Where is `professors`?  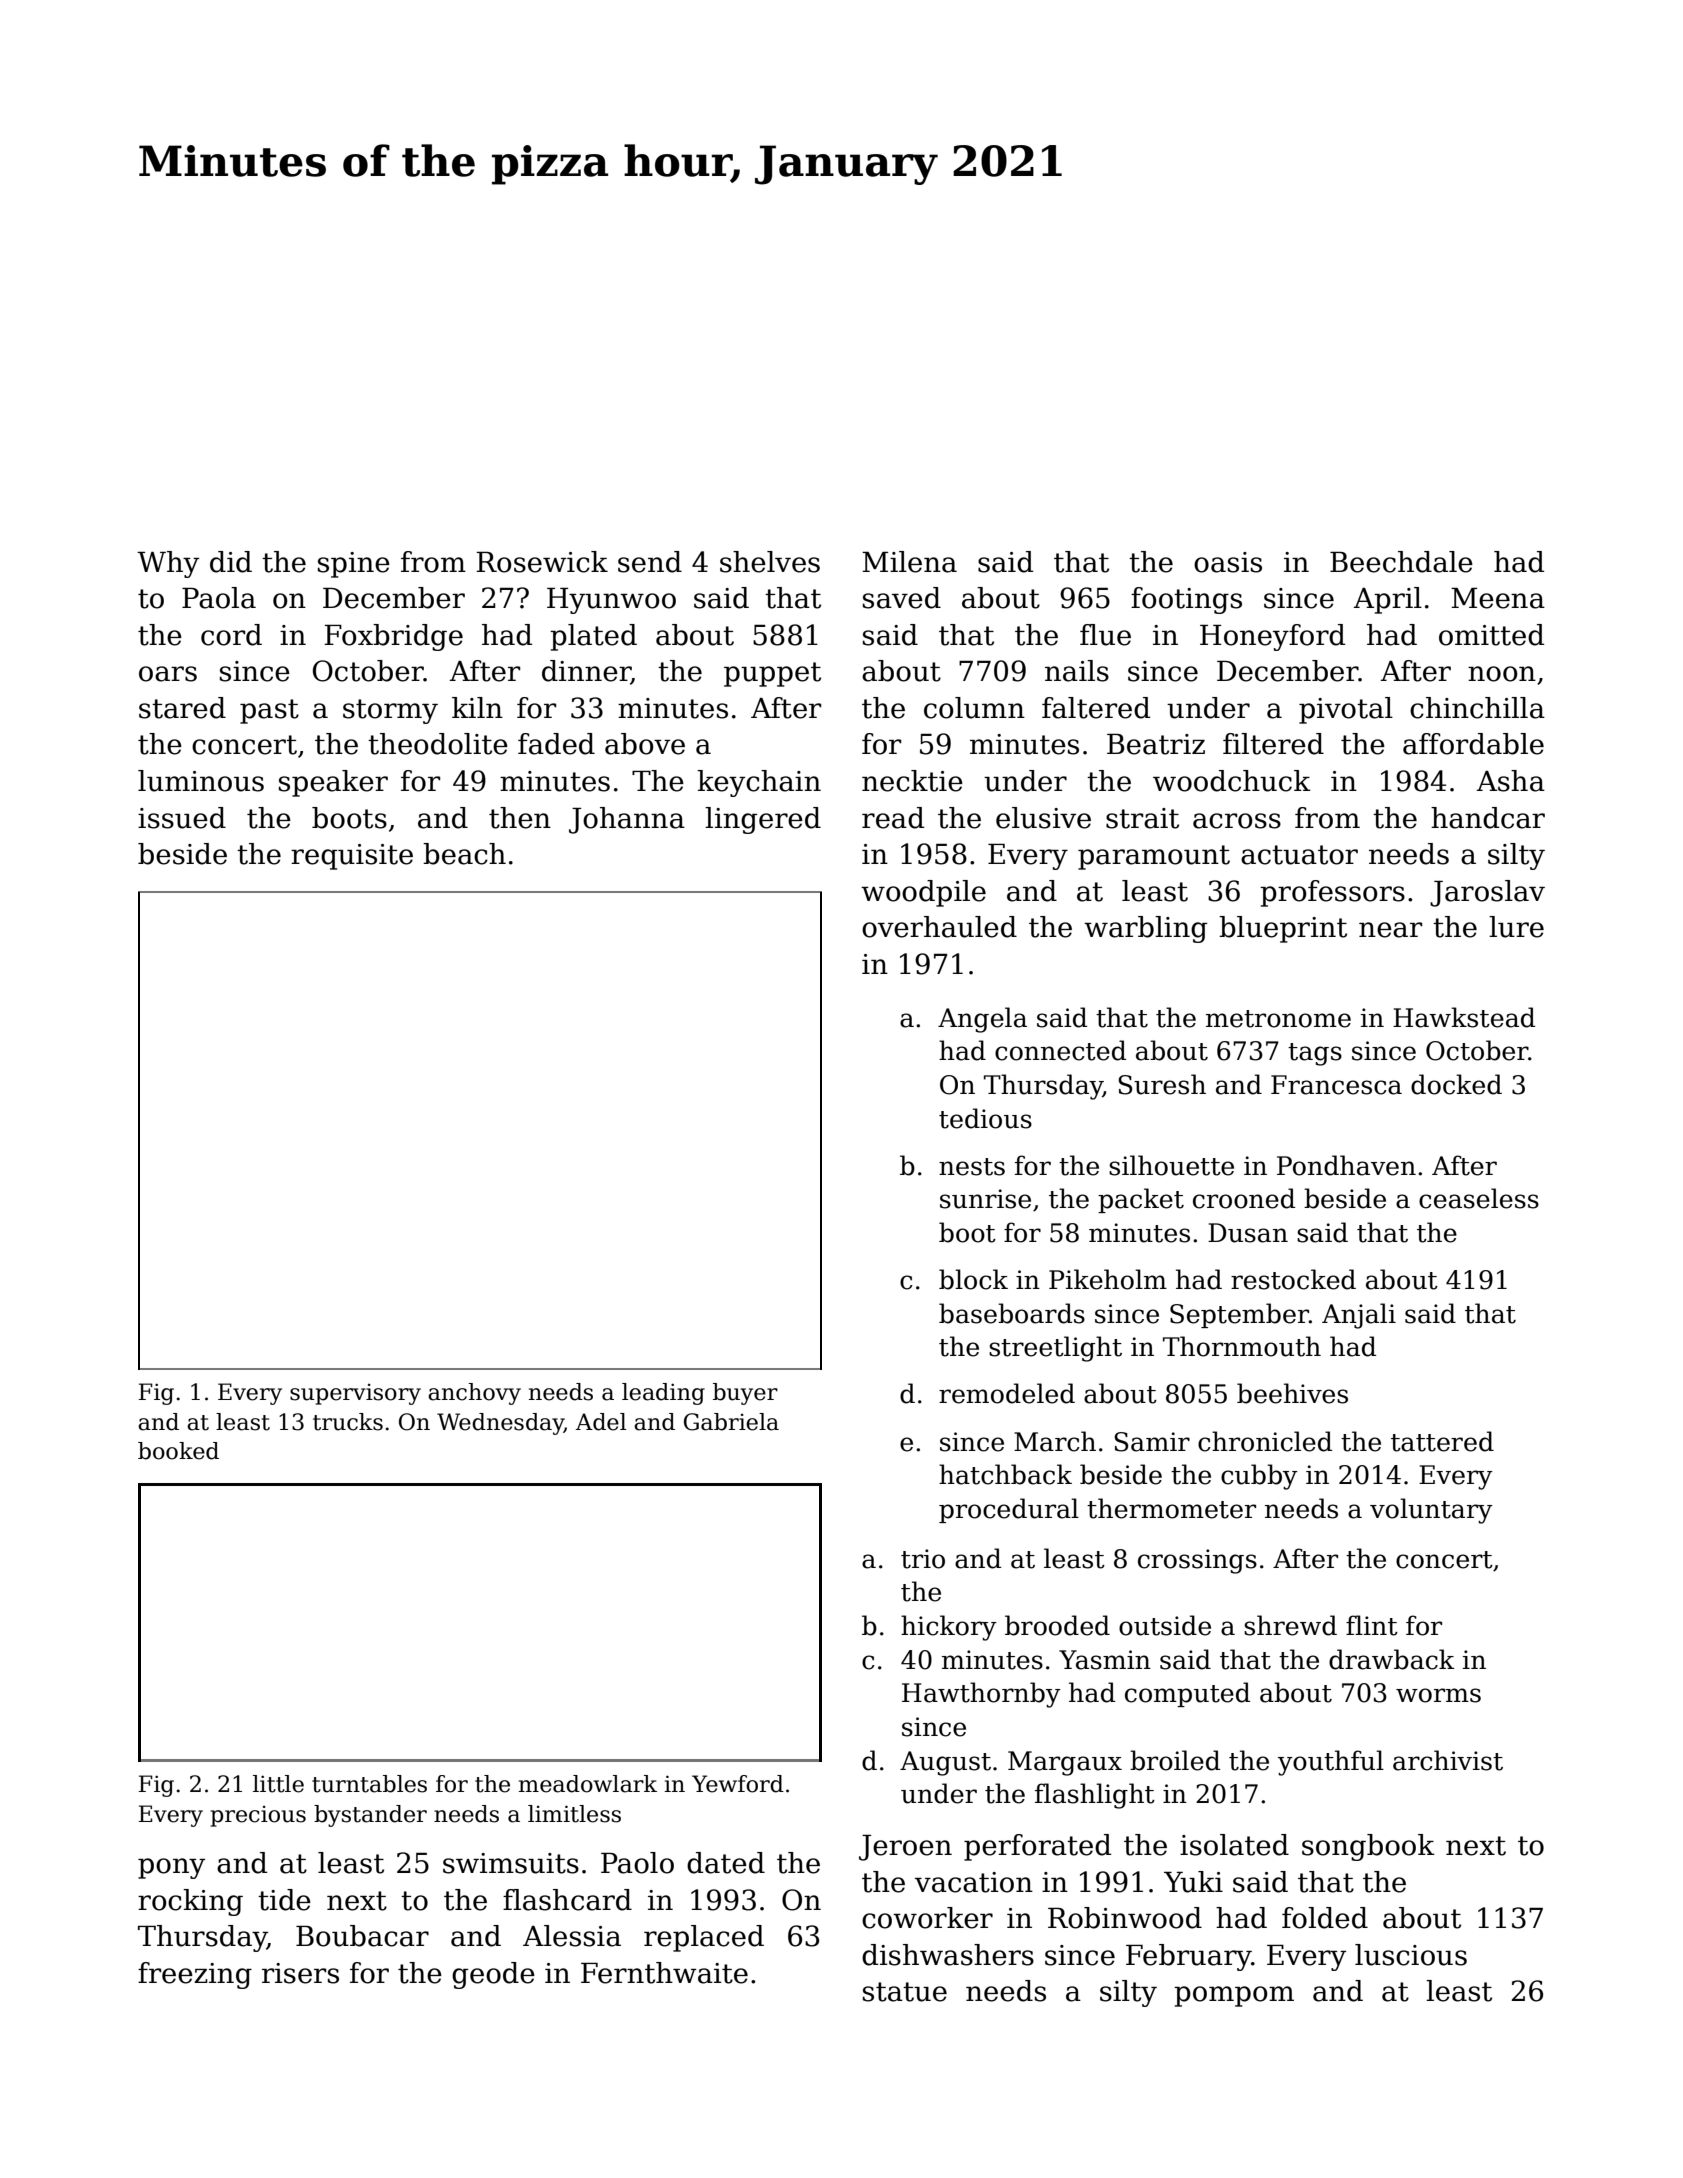 professors is located at coordinates (1332, 893).
